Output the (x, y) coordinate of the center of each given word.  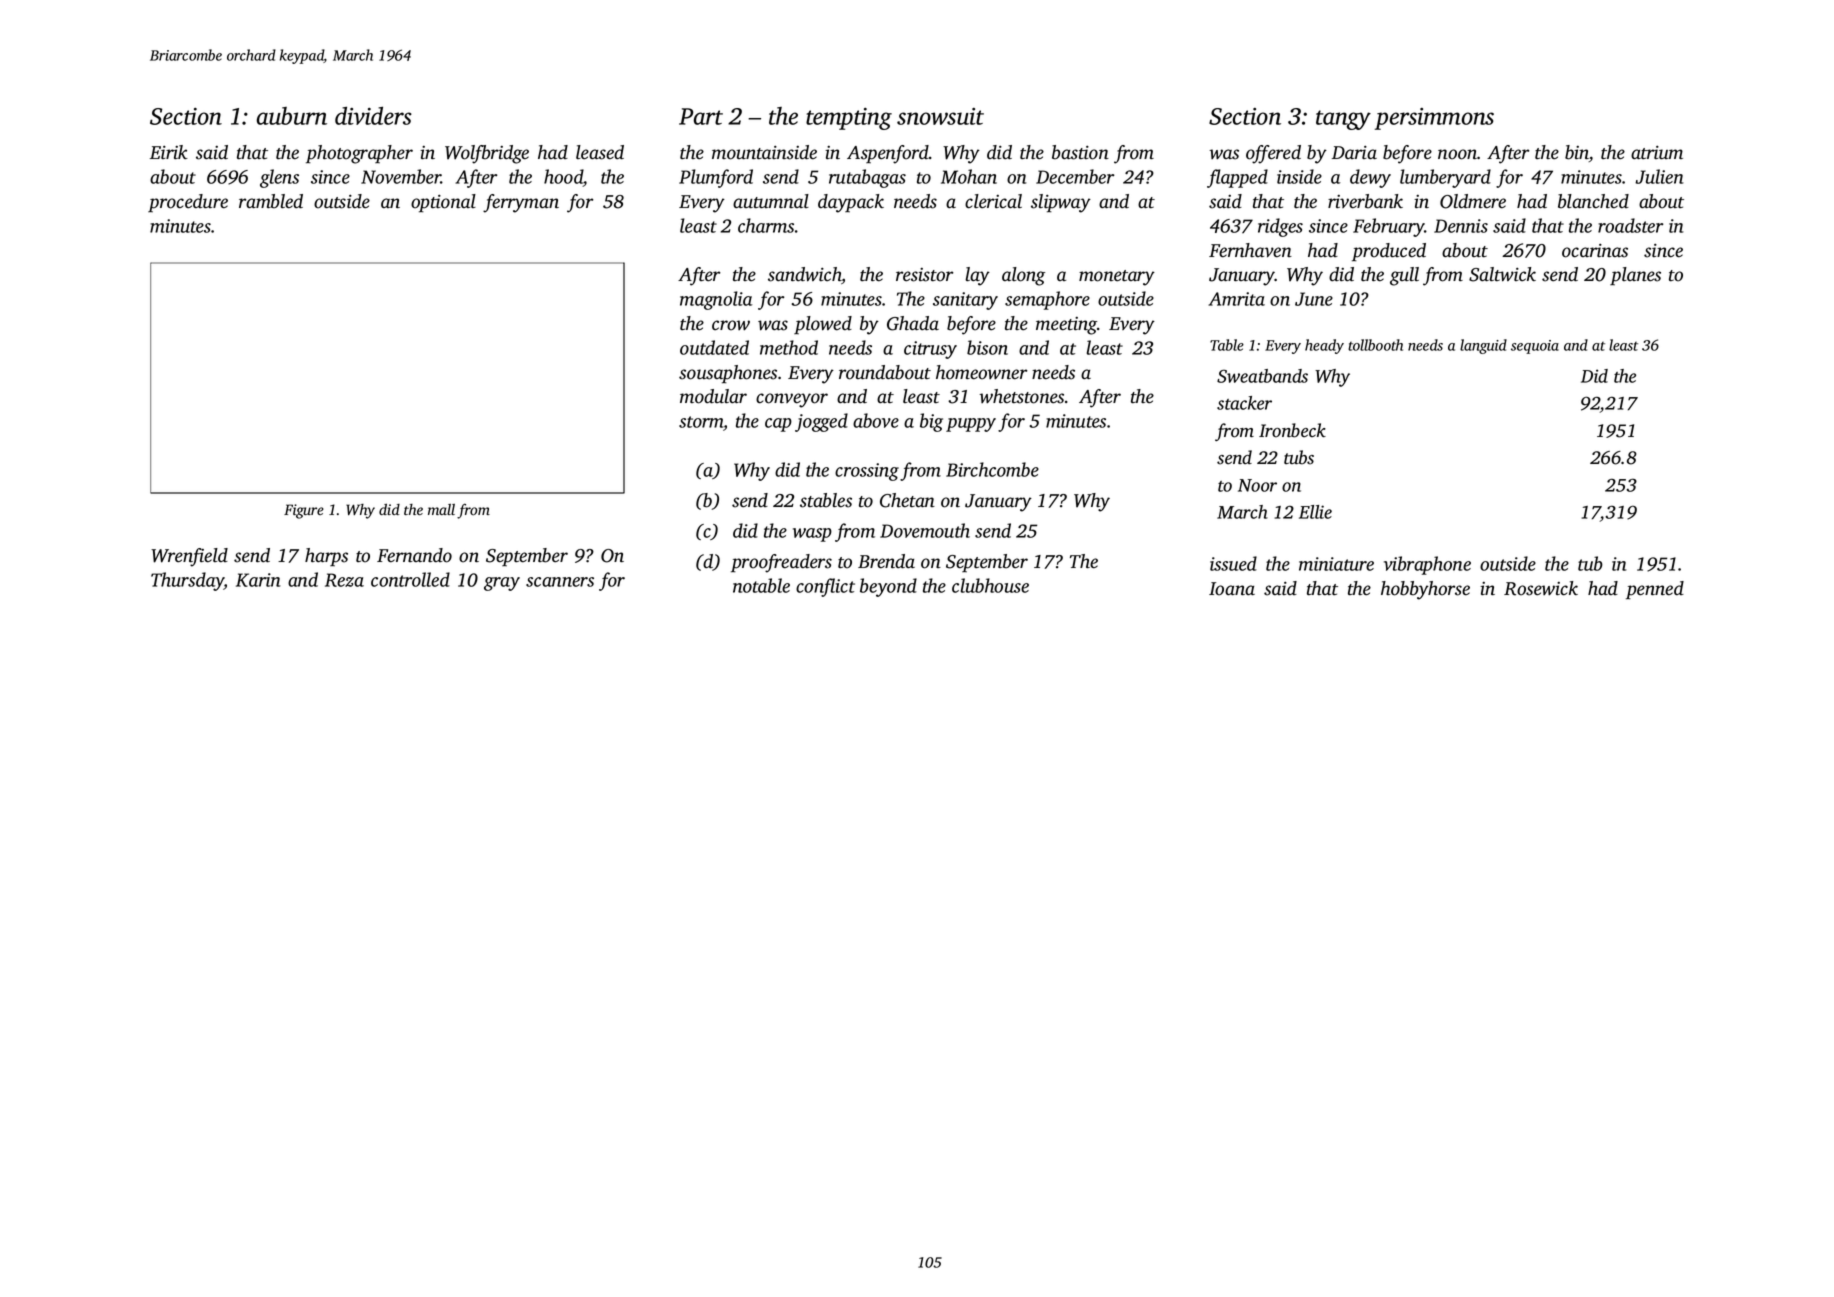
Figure (304, 511)
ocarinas (1595, 251)
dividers (373, 116)
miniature (1336, 564)
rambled (271, 201)
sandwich (805, 275)
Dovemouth (925, 530)
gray (502, 584)
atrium (1657, 153)
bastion (1080, 152)
